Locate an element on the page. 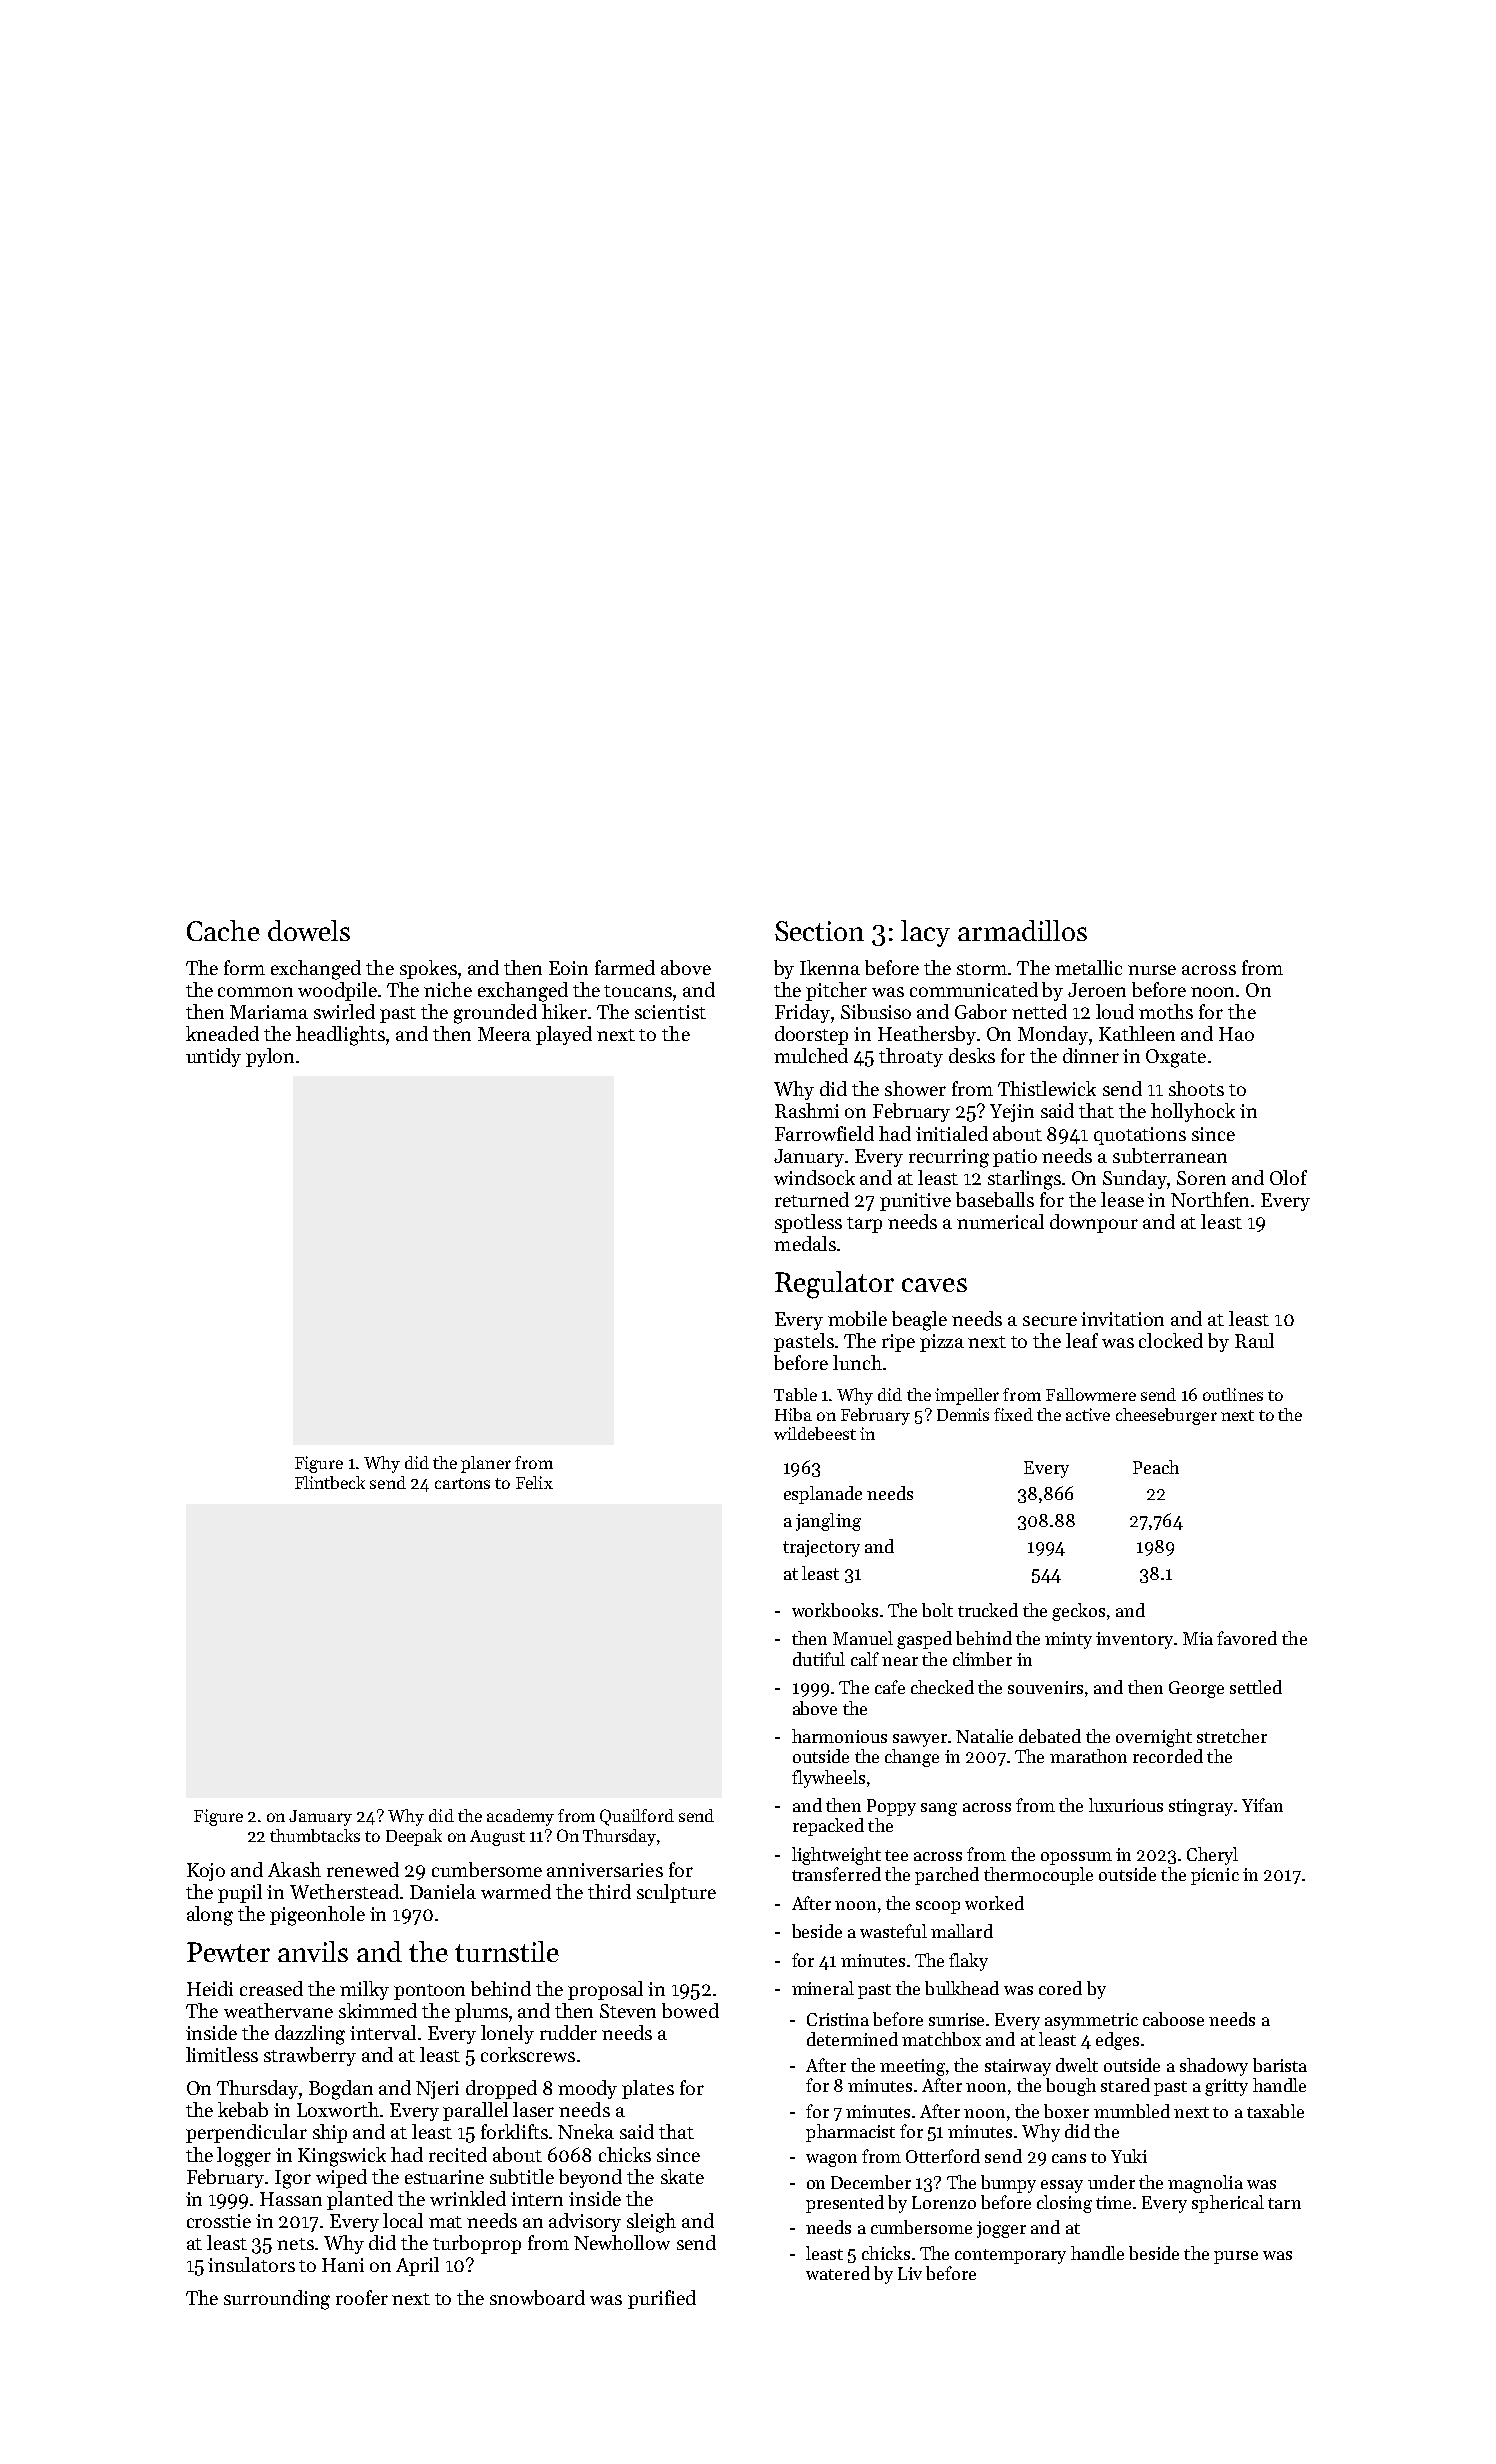  farmed is located at coordinates (625, 967).
